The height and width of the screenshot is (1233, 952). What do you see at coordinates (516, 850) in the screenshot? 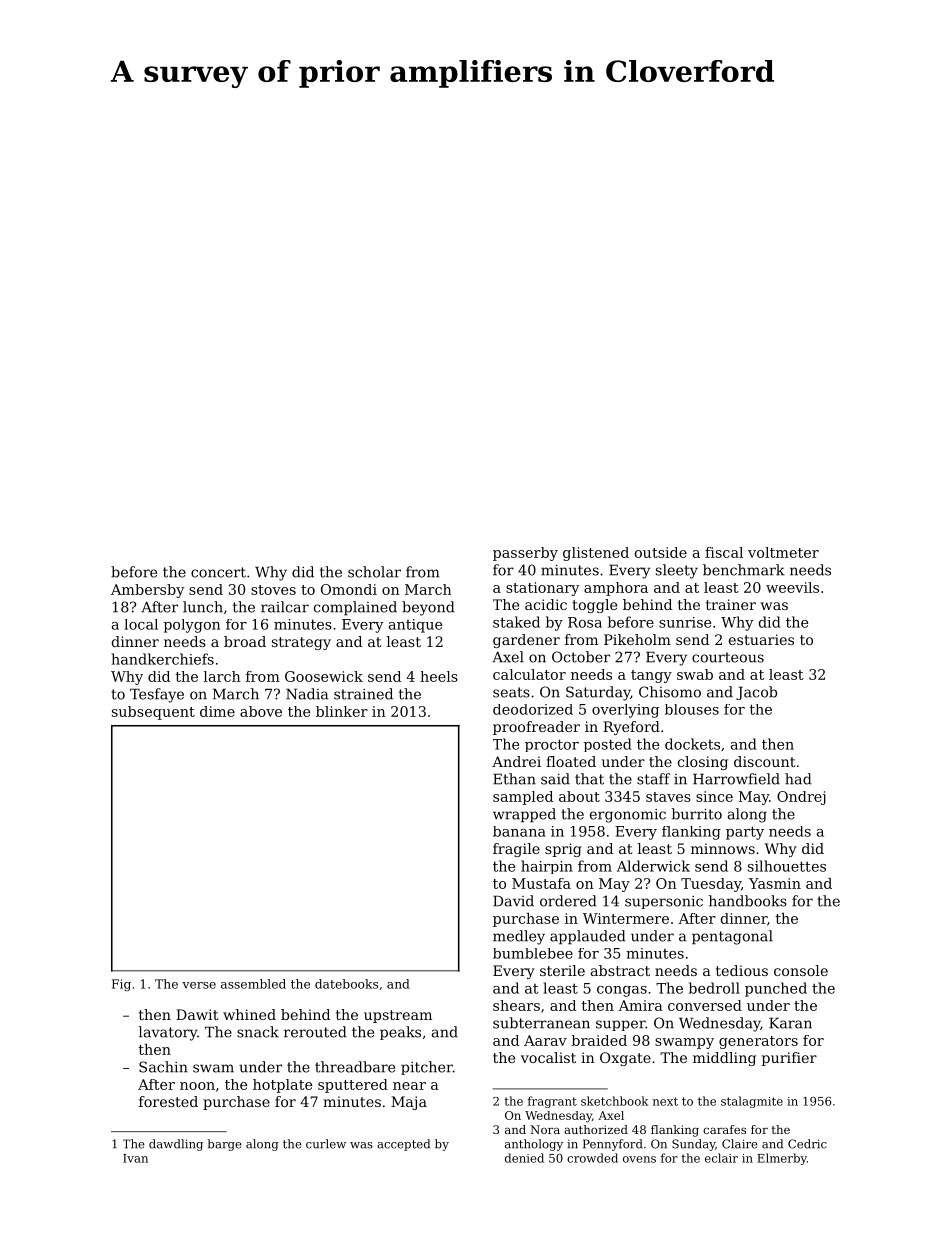
I see `fragile` at bounding box center [516, 850].
